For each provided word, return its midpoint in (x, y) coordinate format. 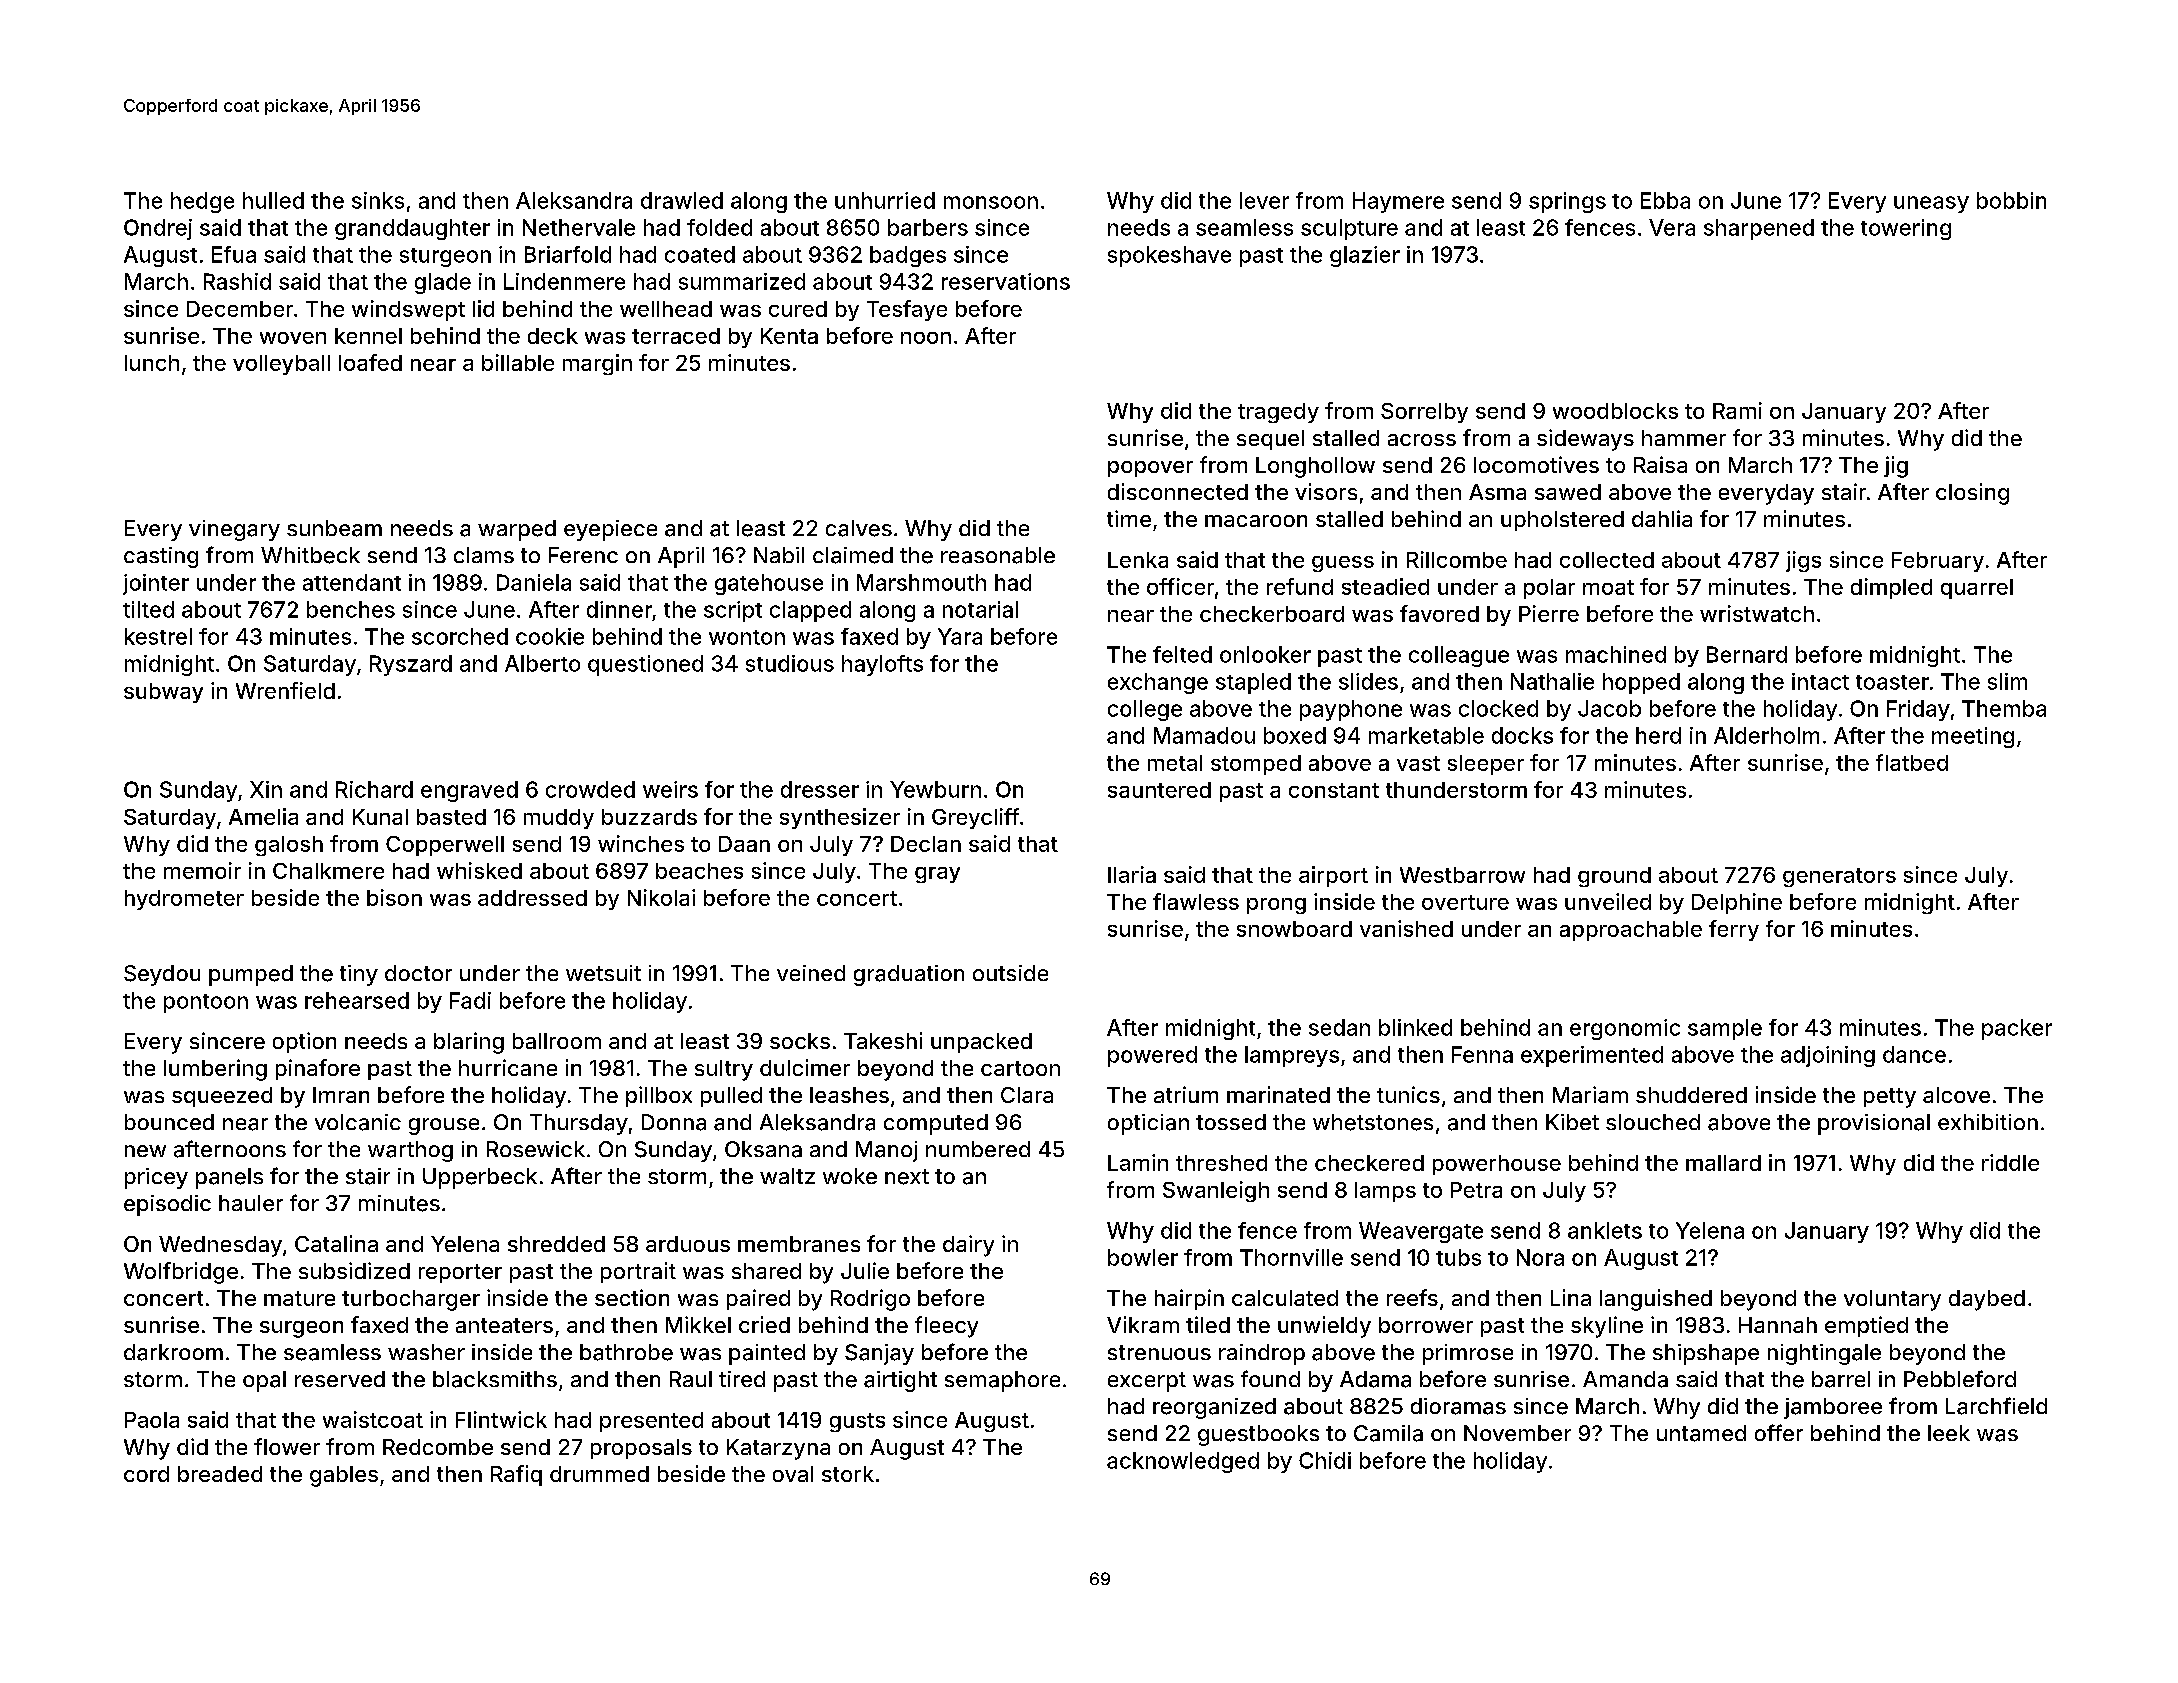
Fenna (1482, 1054)
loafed (370, 362)
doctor (418, 973)
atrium (1186, 1094)
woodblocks (1615, 411)
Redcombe (438, 1447)
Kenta (789, 336)
